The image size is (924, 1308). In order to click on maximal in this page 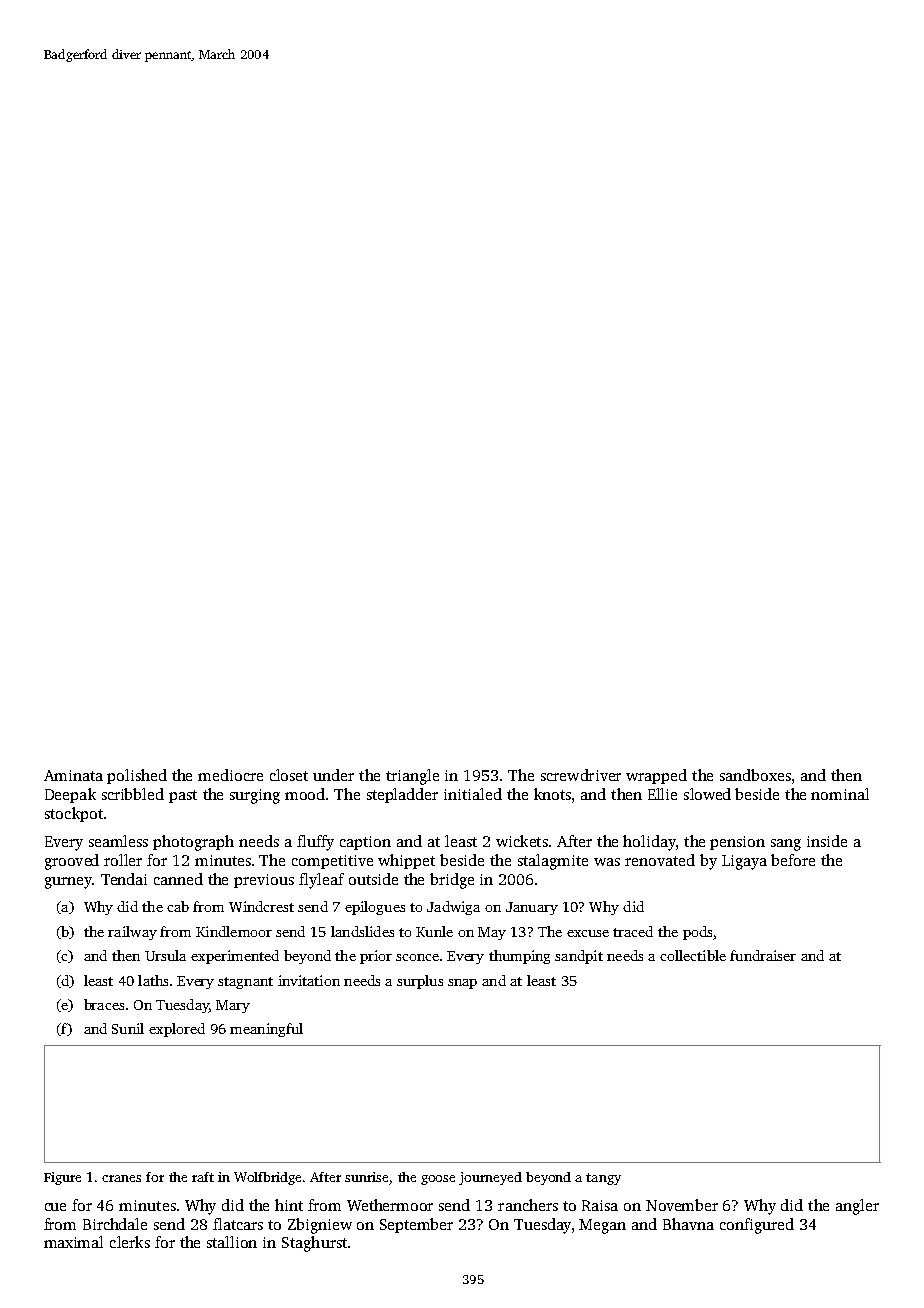, I will do `click(73, 1242)`.
